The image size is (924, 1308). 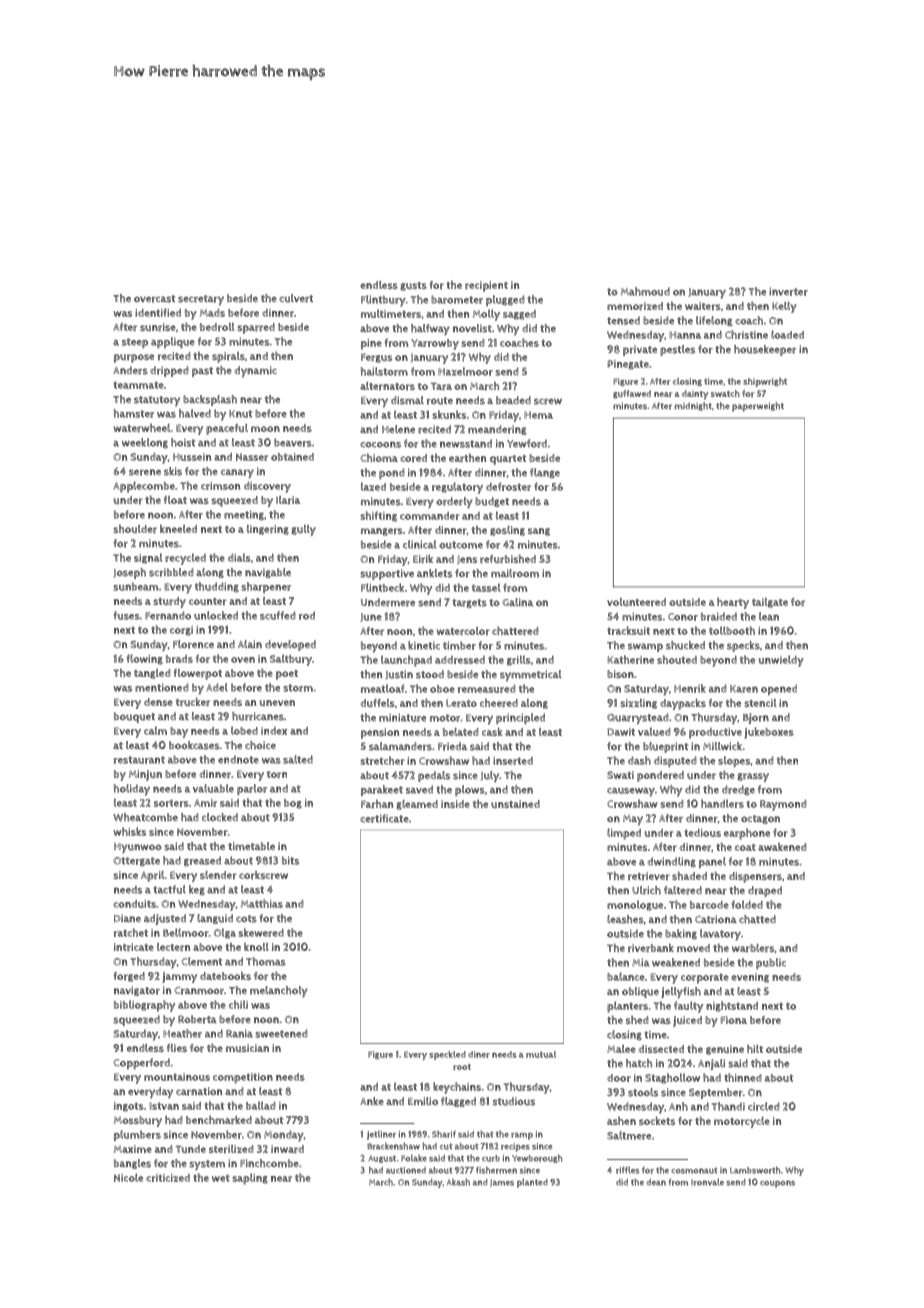 I want to click on midnight, so click(x=693, y=406).
